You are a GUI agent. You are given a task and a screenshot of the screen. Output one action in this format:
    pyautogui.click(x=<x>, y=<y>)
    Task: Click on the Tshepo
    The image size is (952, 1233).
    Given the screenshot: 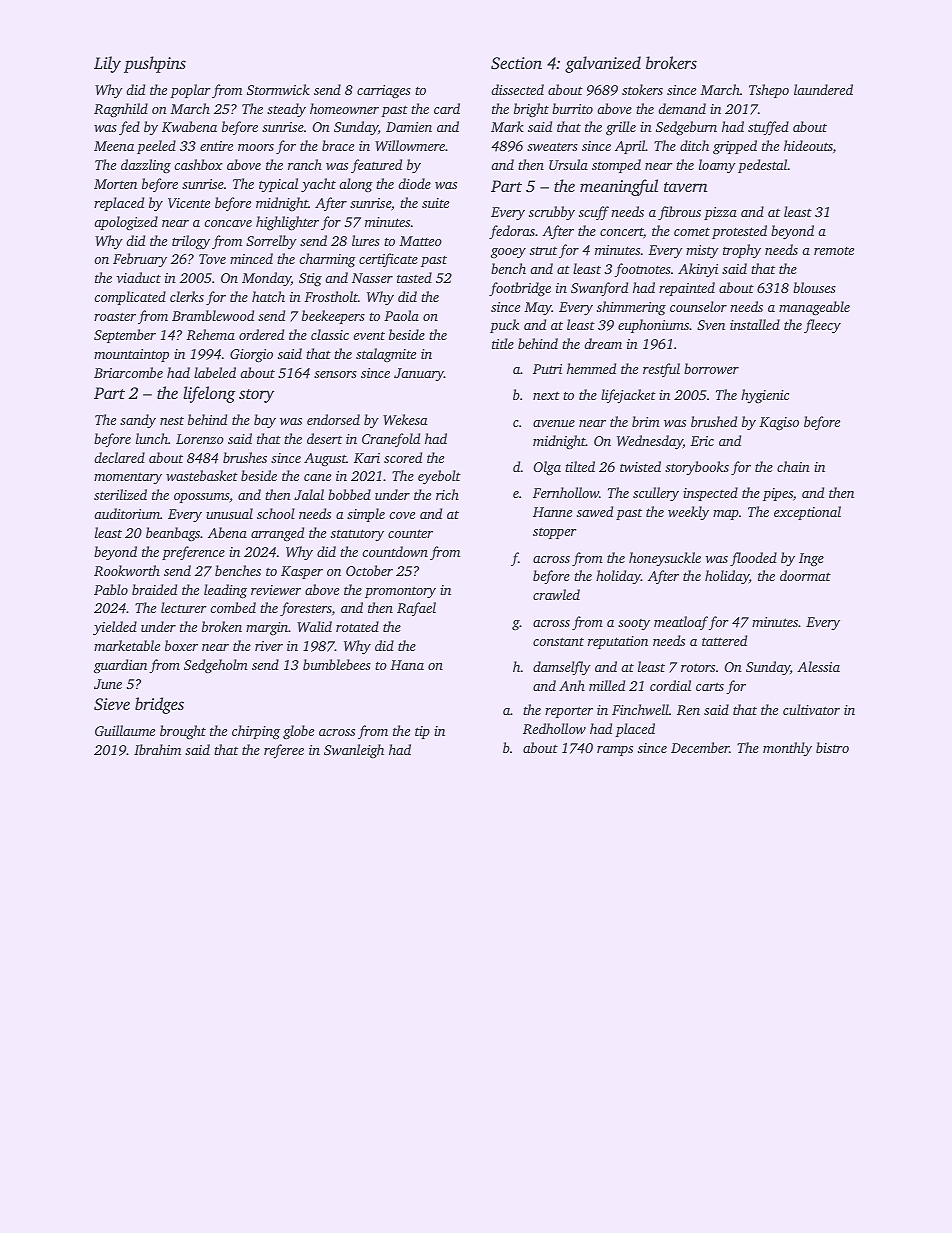 What is the action you would take?
    pyautogui.click(x=769, y=91)
